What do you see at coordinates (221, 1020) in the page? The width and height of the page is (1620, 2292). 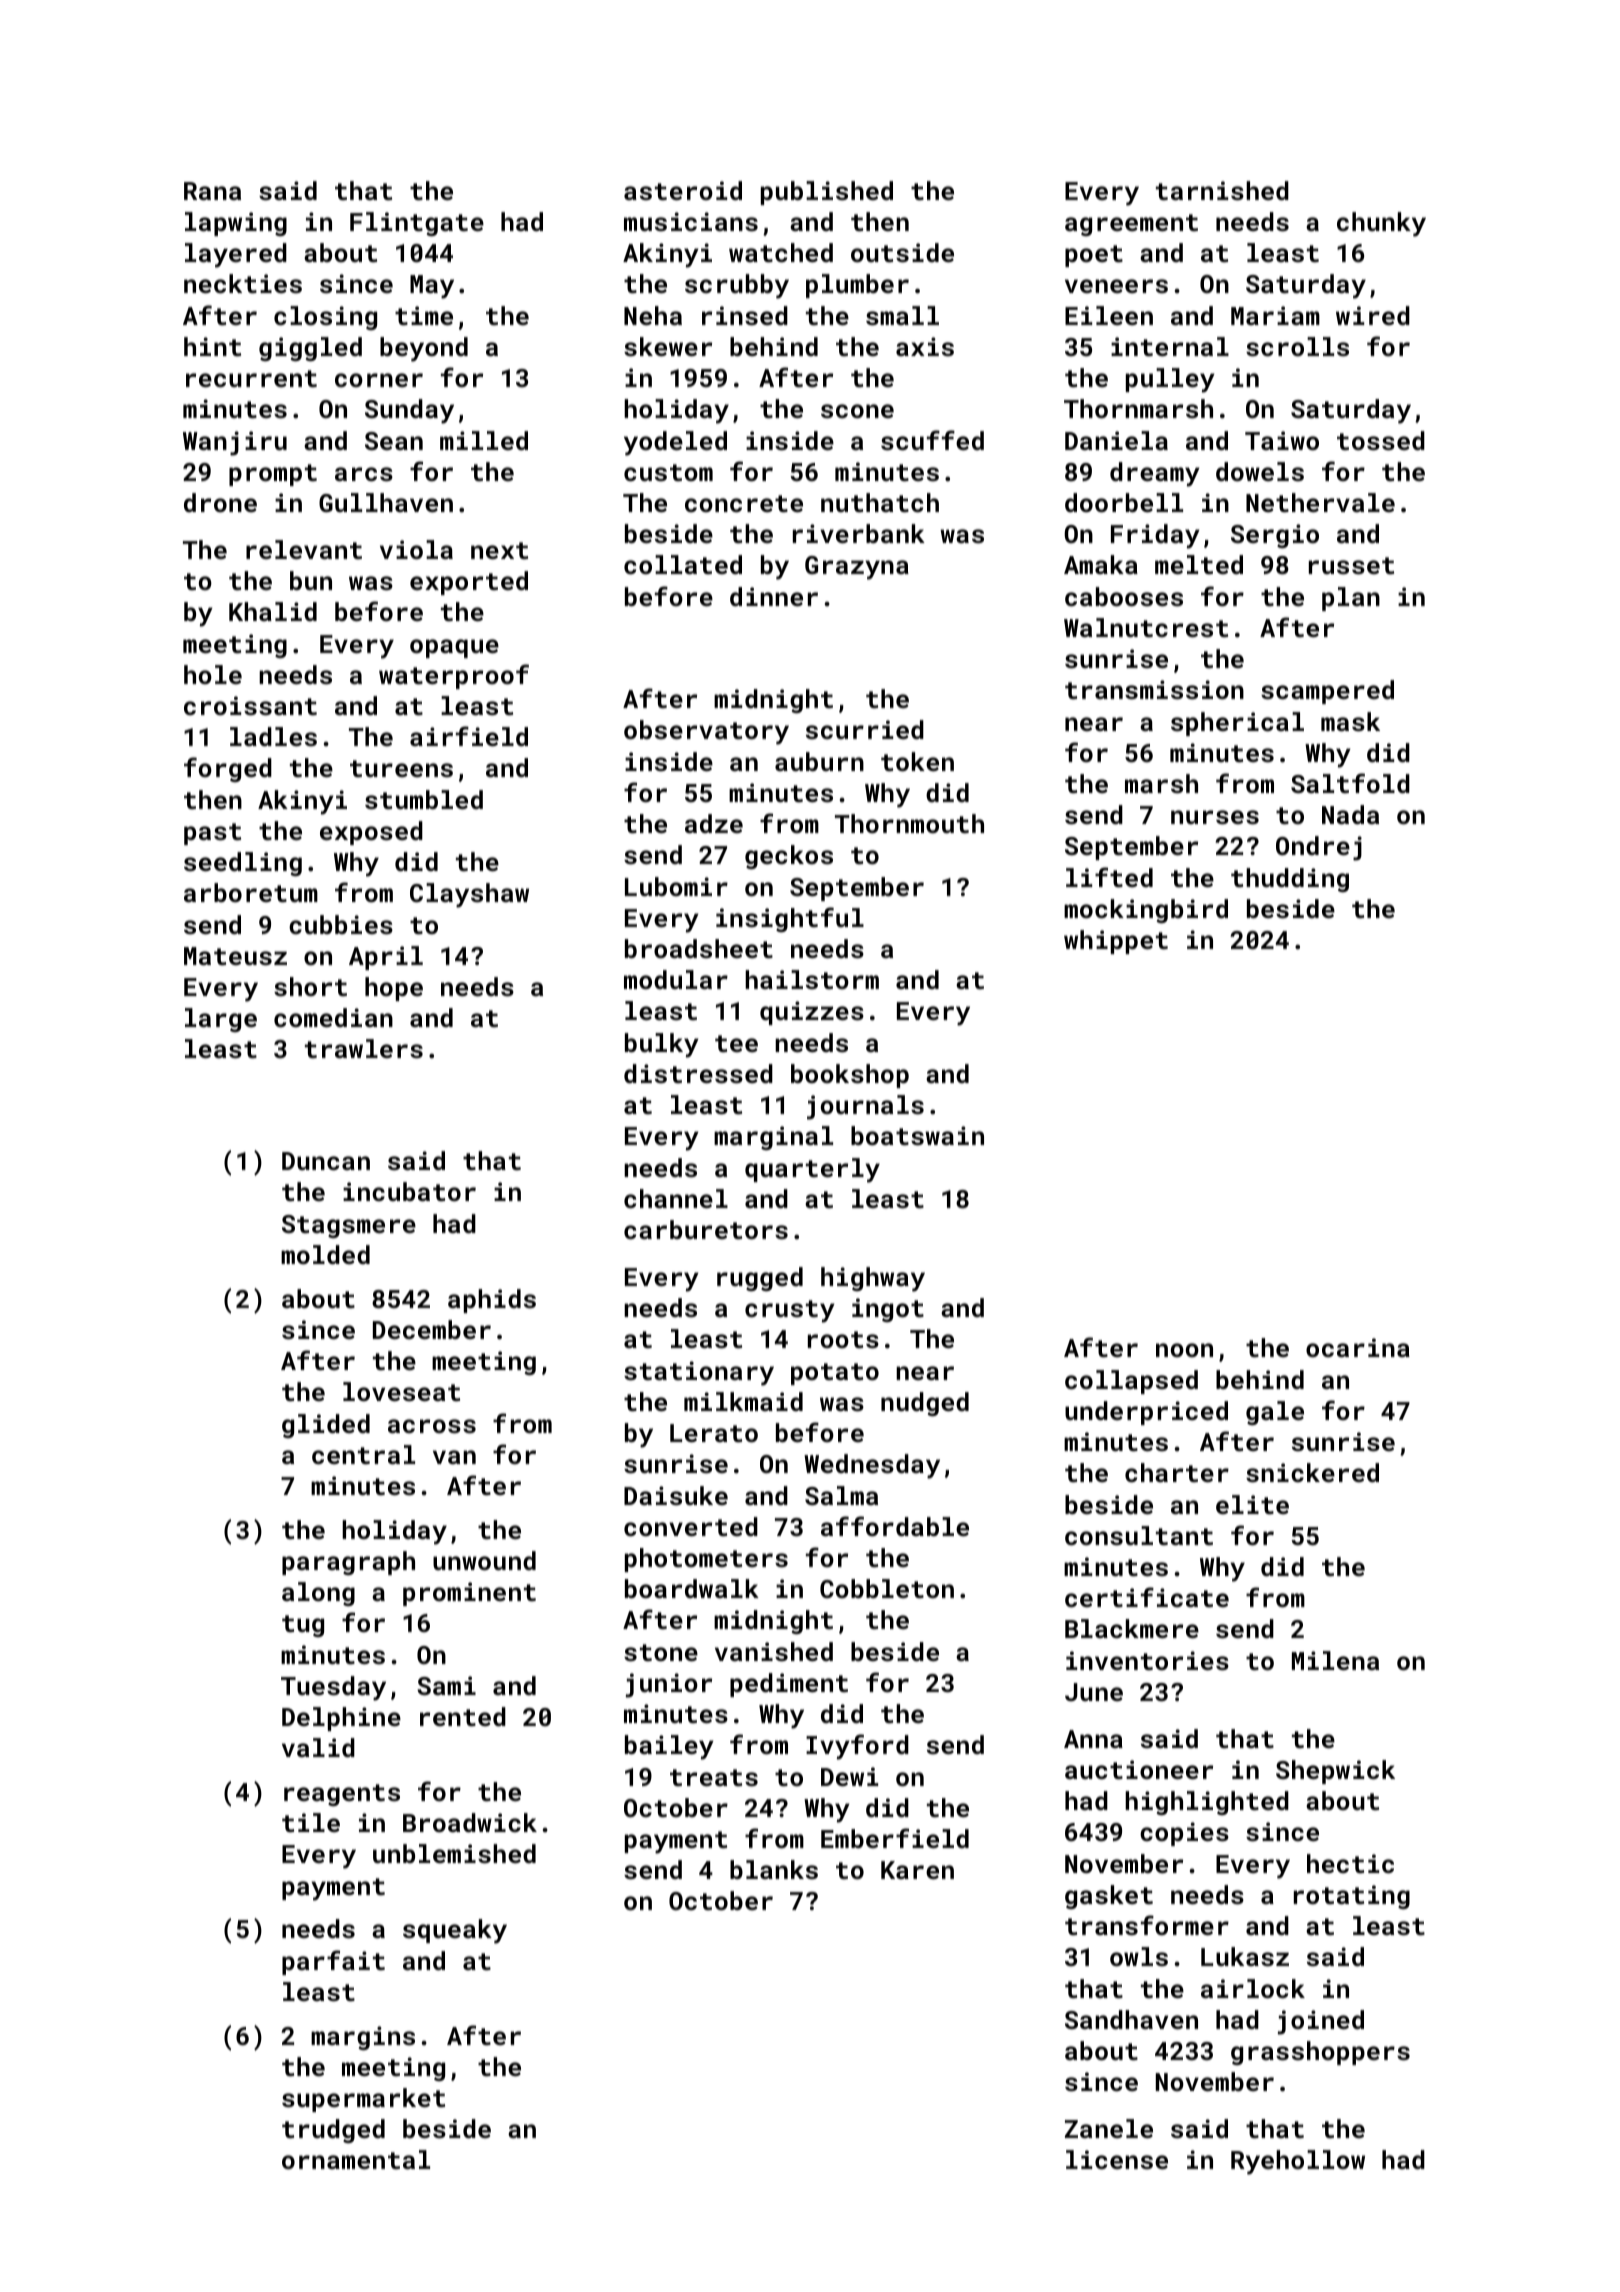 I see `large` at bounding box center [221, 1020].
